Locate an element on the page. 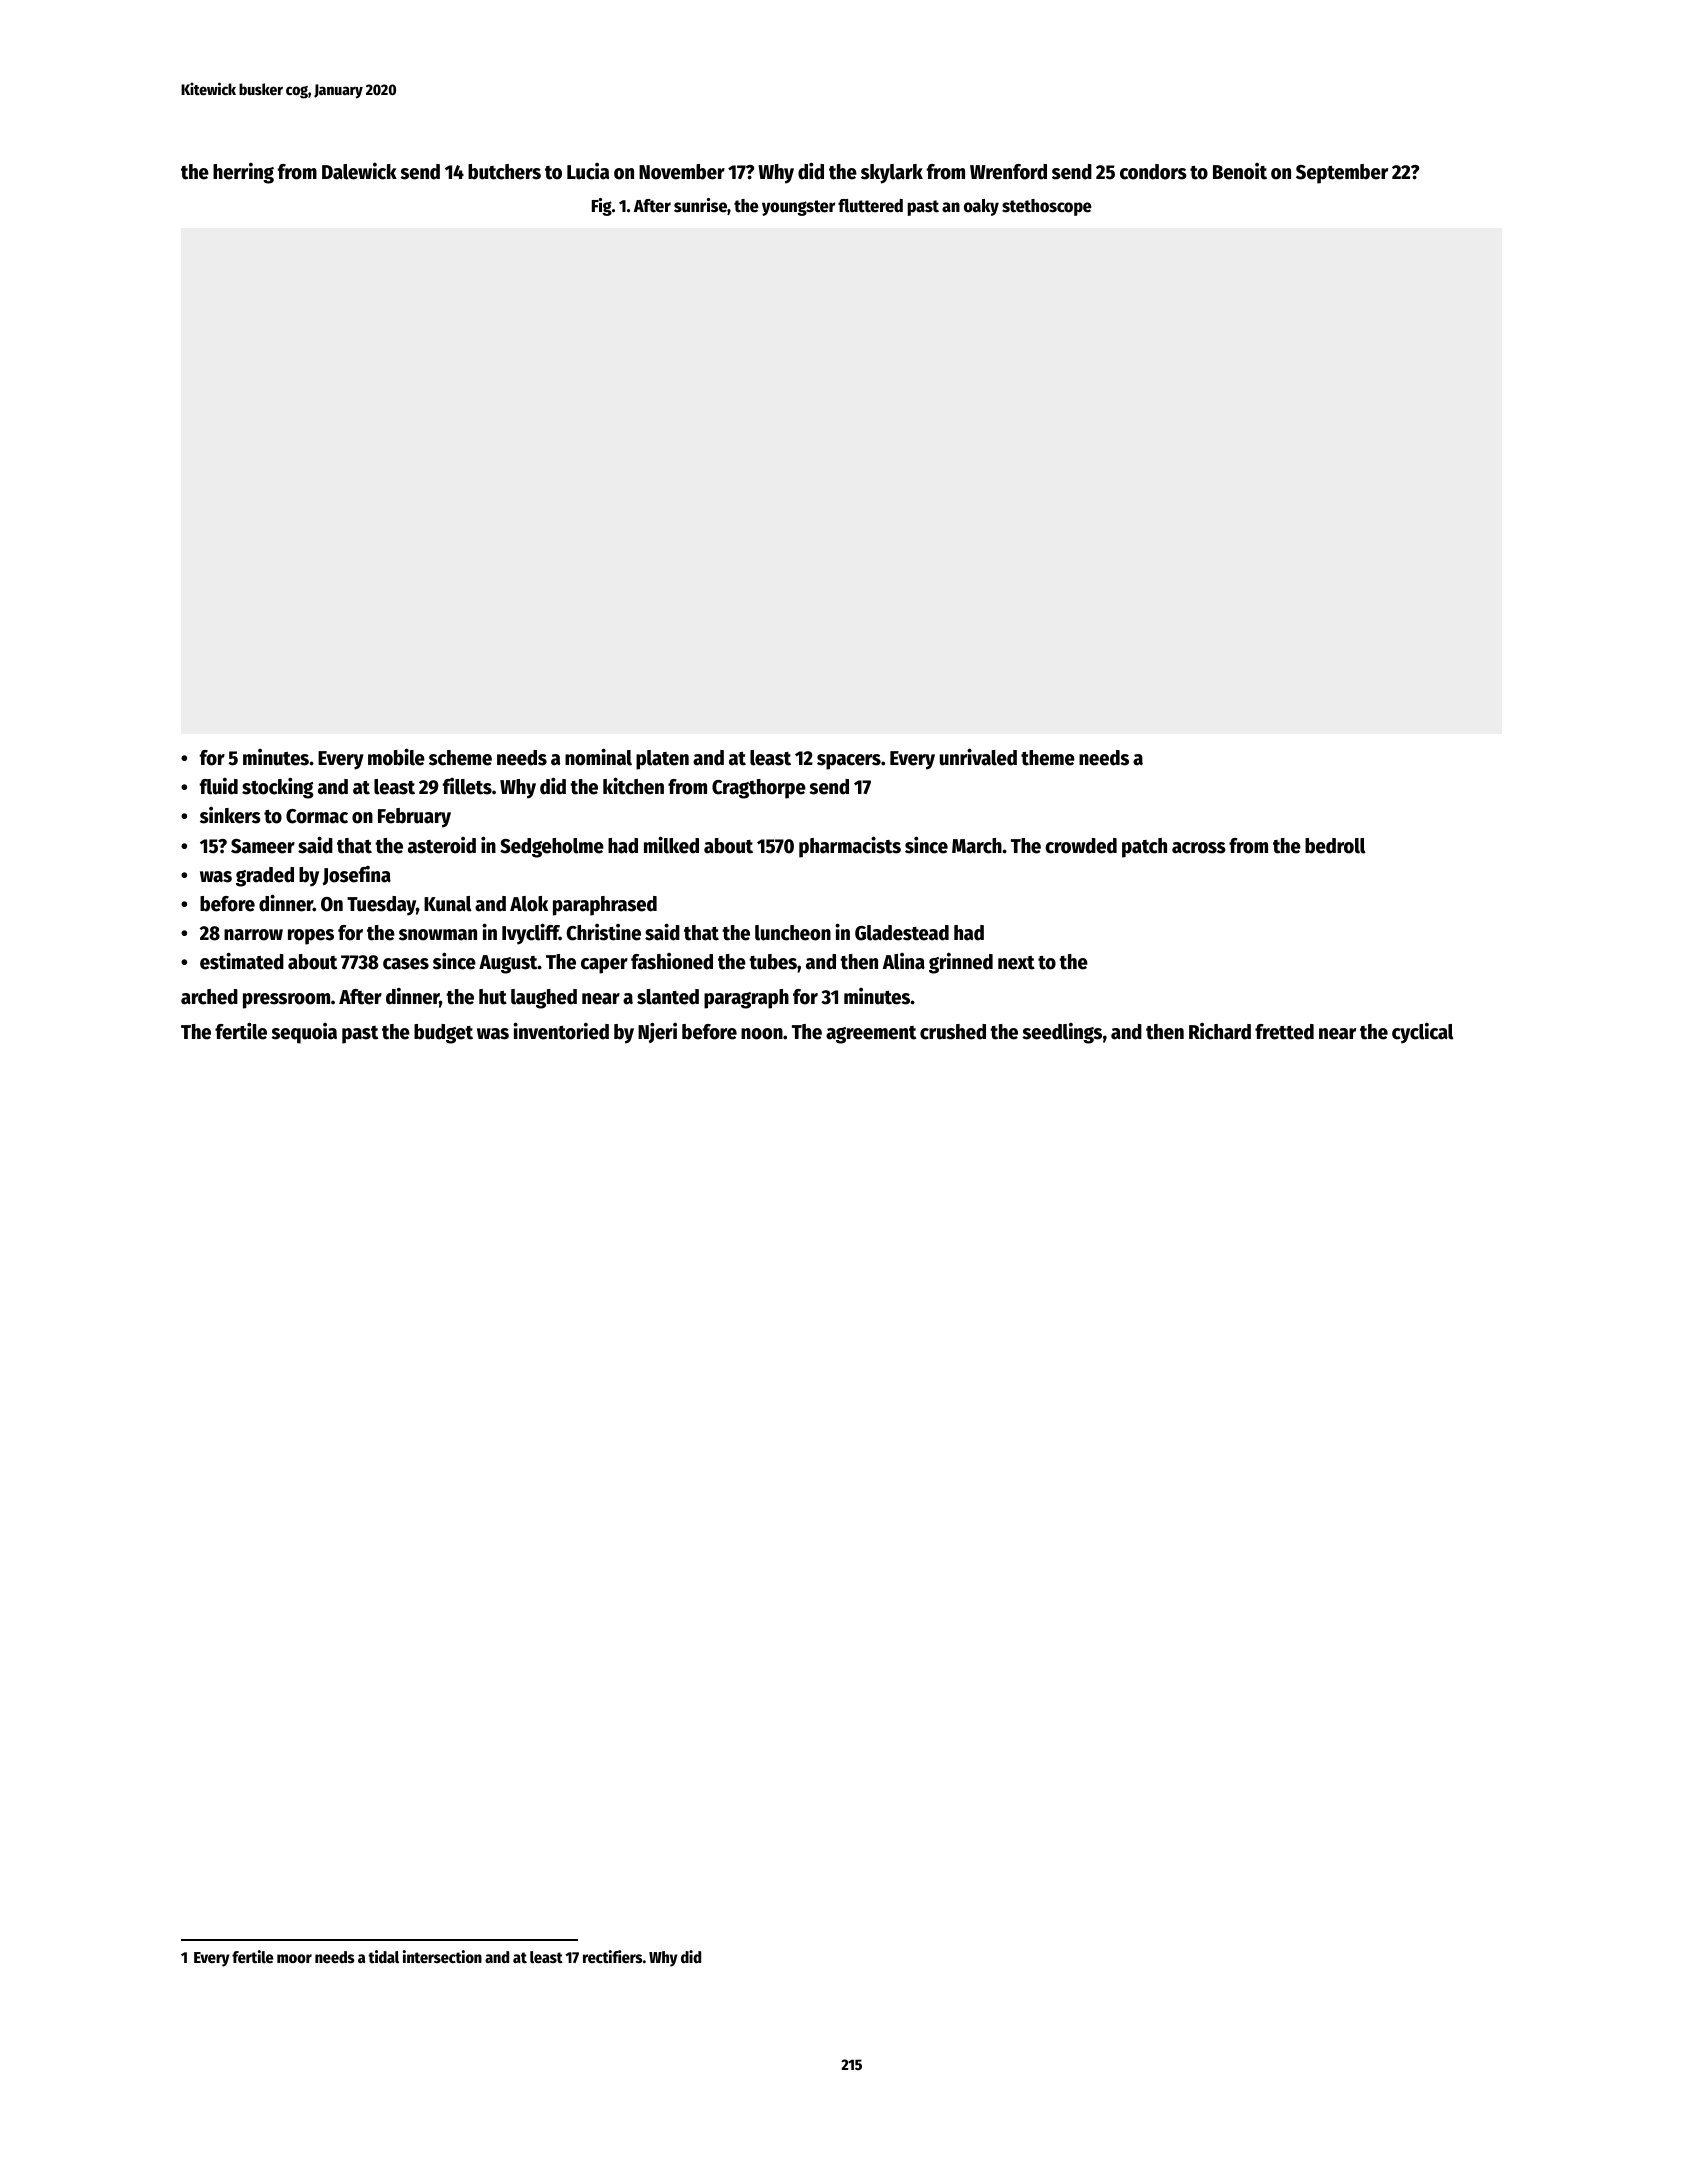 This document has width=1683, height=2178. November is located at coordinates (682, 172).
